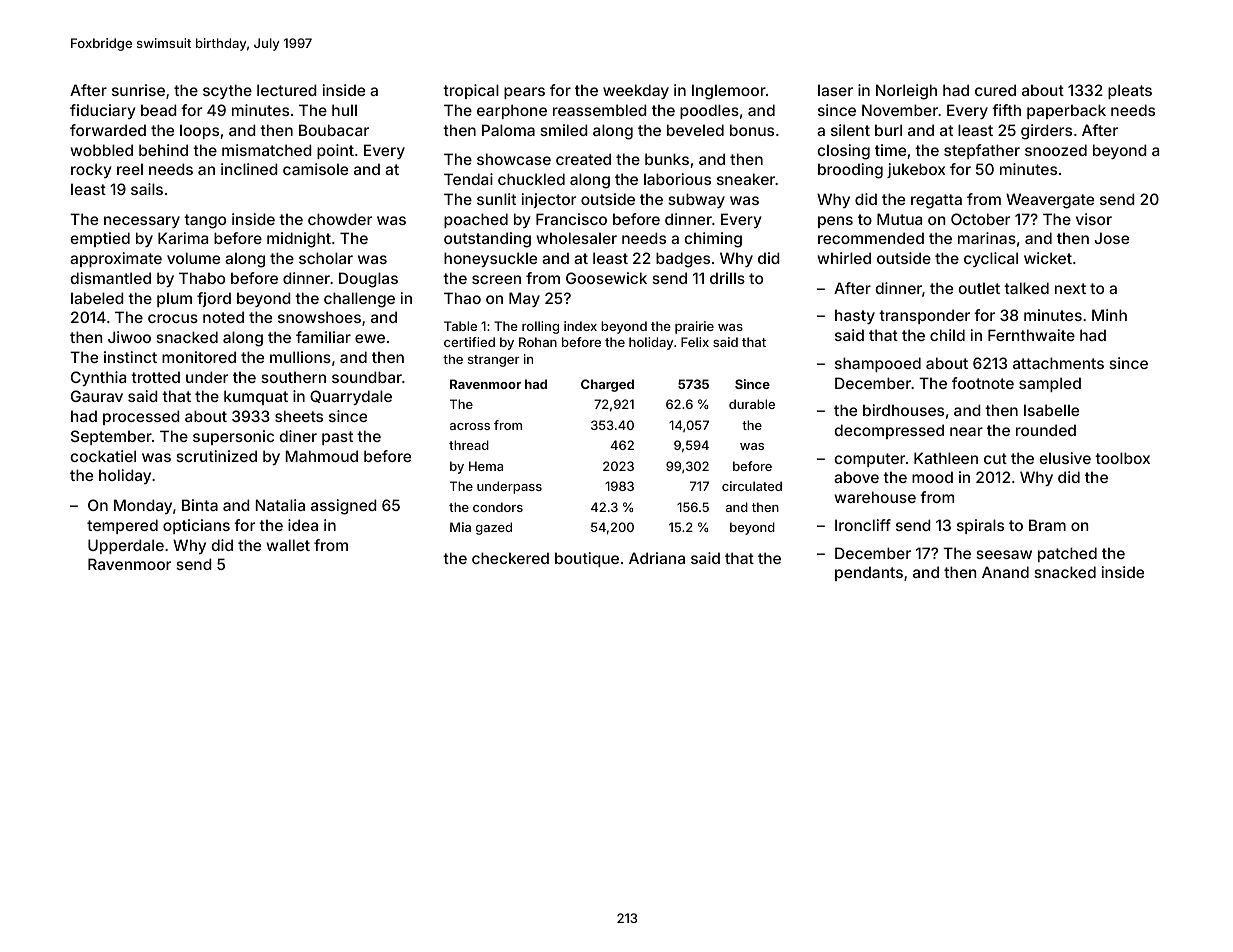 Image resolution: width=1233 pixels, height=952 pixels. Describe the element at coordinates (510, 558) in the screenshot. I see `checkered` at that location.
